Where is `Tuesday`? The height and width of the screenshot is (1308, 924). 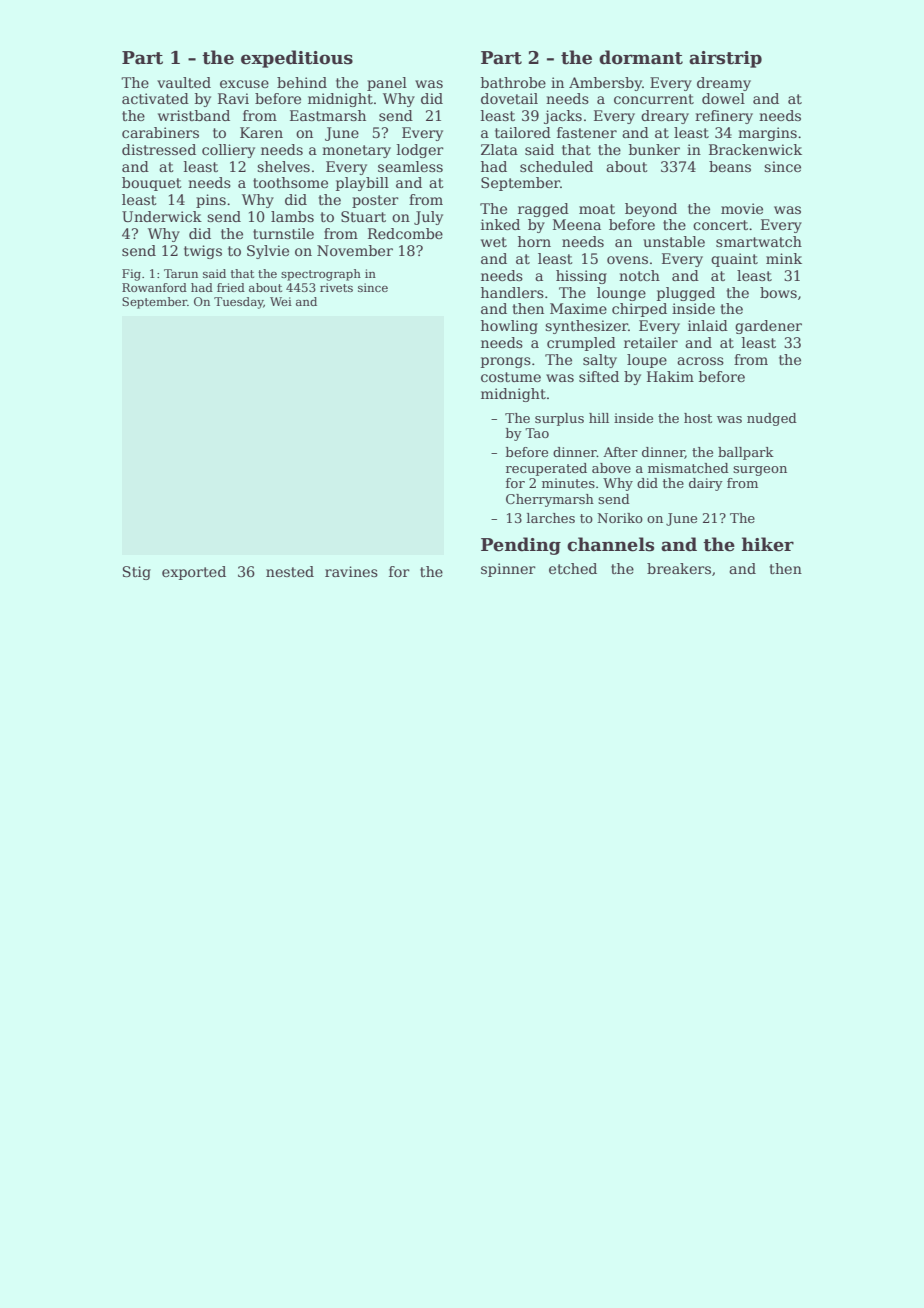 Tuesday is located at coordinates (239, 303).
